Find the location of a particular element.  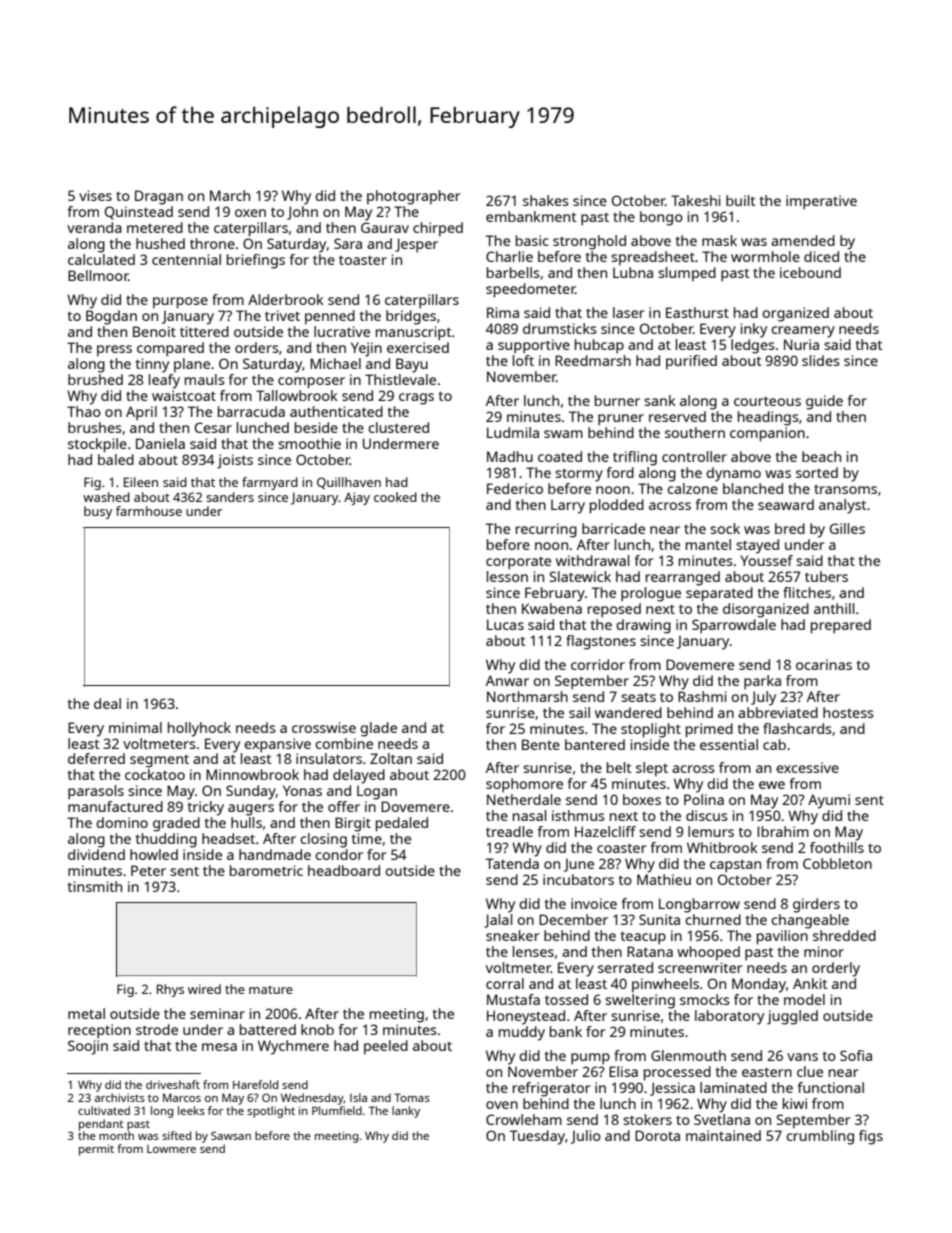

shakes is located at coordinates (546, 200).
